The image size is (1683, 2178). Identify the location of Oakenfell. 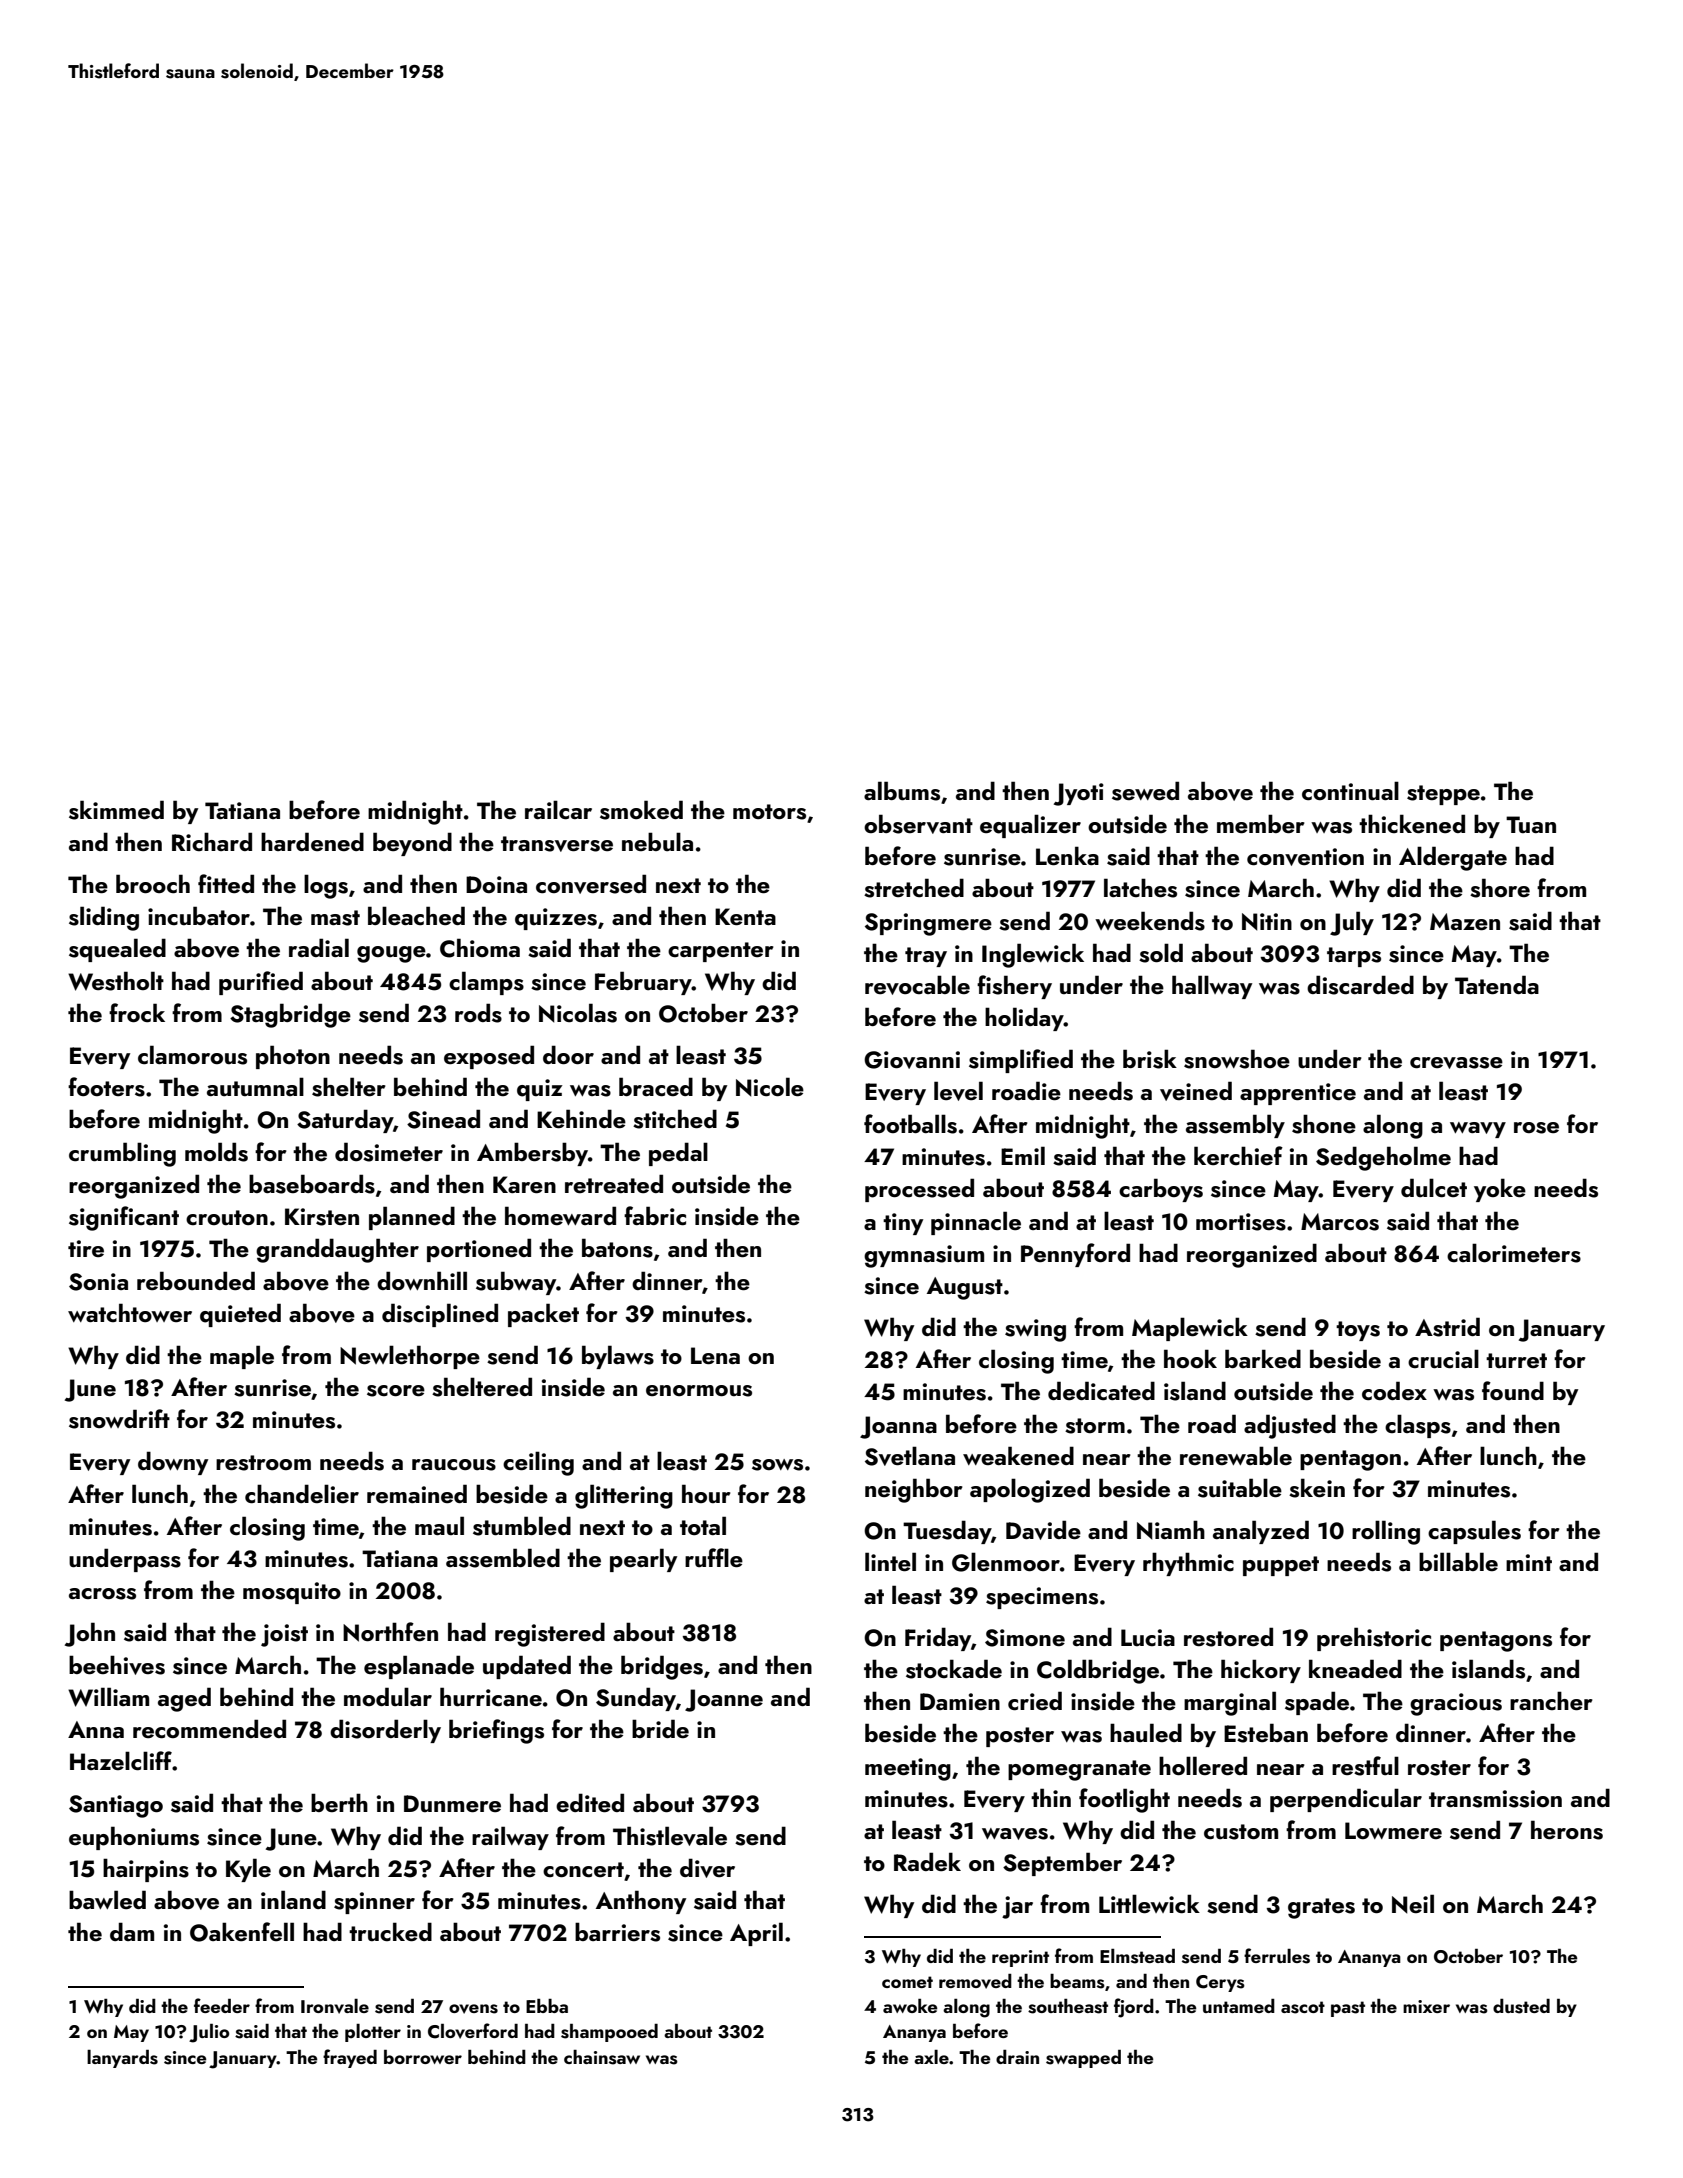
(242, 1932).
